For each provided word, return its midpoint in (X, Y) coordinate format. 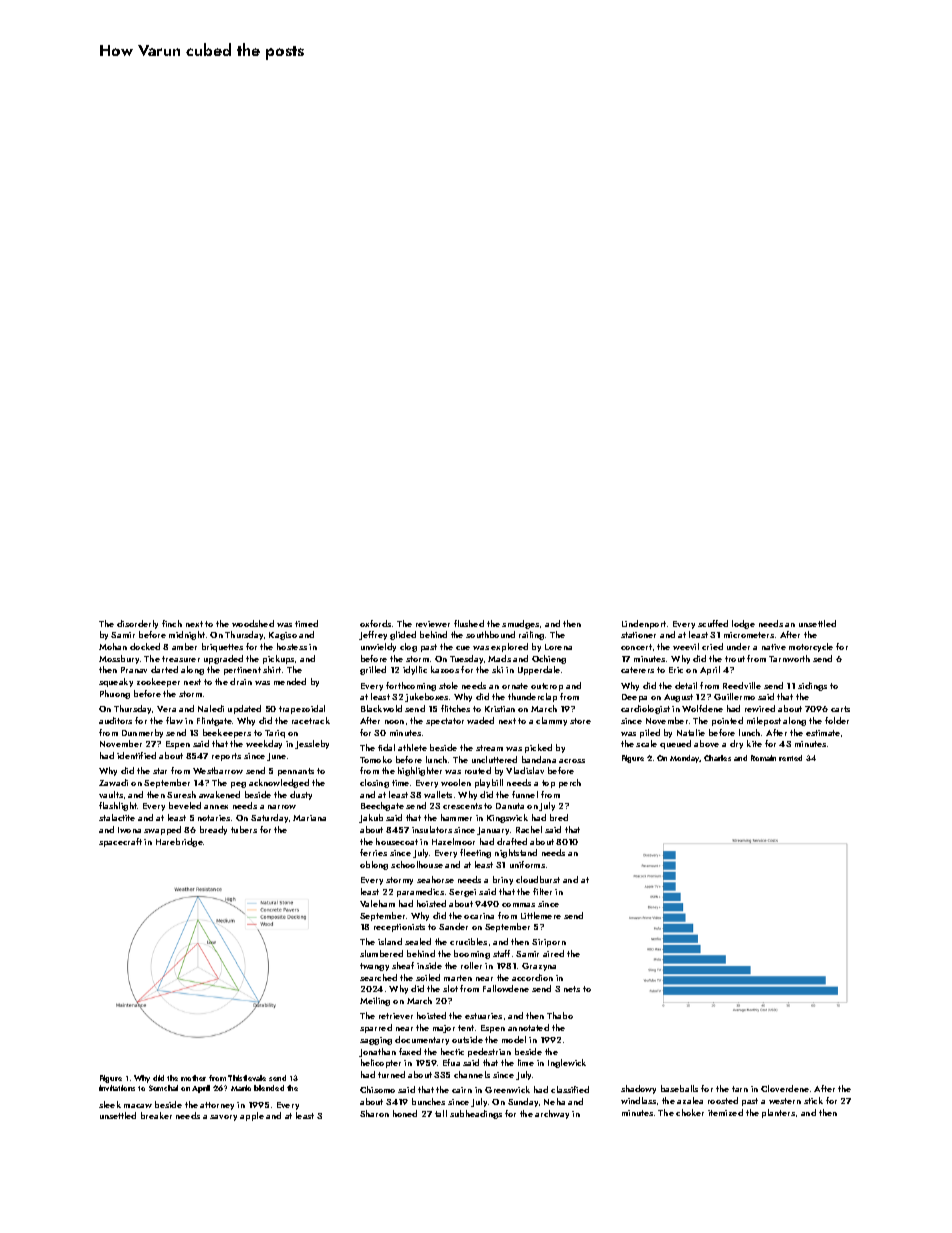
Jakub (371, 818)
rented (790, 758)
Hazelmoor (453, 841)
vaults (111, 794)
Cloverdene (785, 1088)
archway (552, 1114)
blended (269, 1088)
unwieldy (378, 647)
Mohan (113, 646)
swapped (162, 830)
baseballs (679, 1088)
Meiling (375, 1001)
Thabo (560, 1015)
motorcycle (811, 647)
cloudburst (538, 879)
